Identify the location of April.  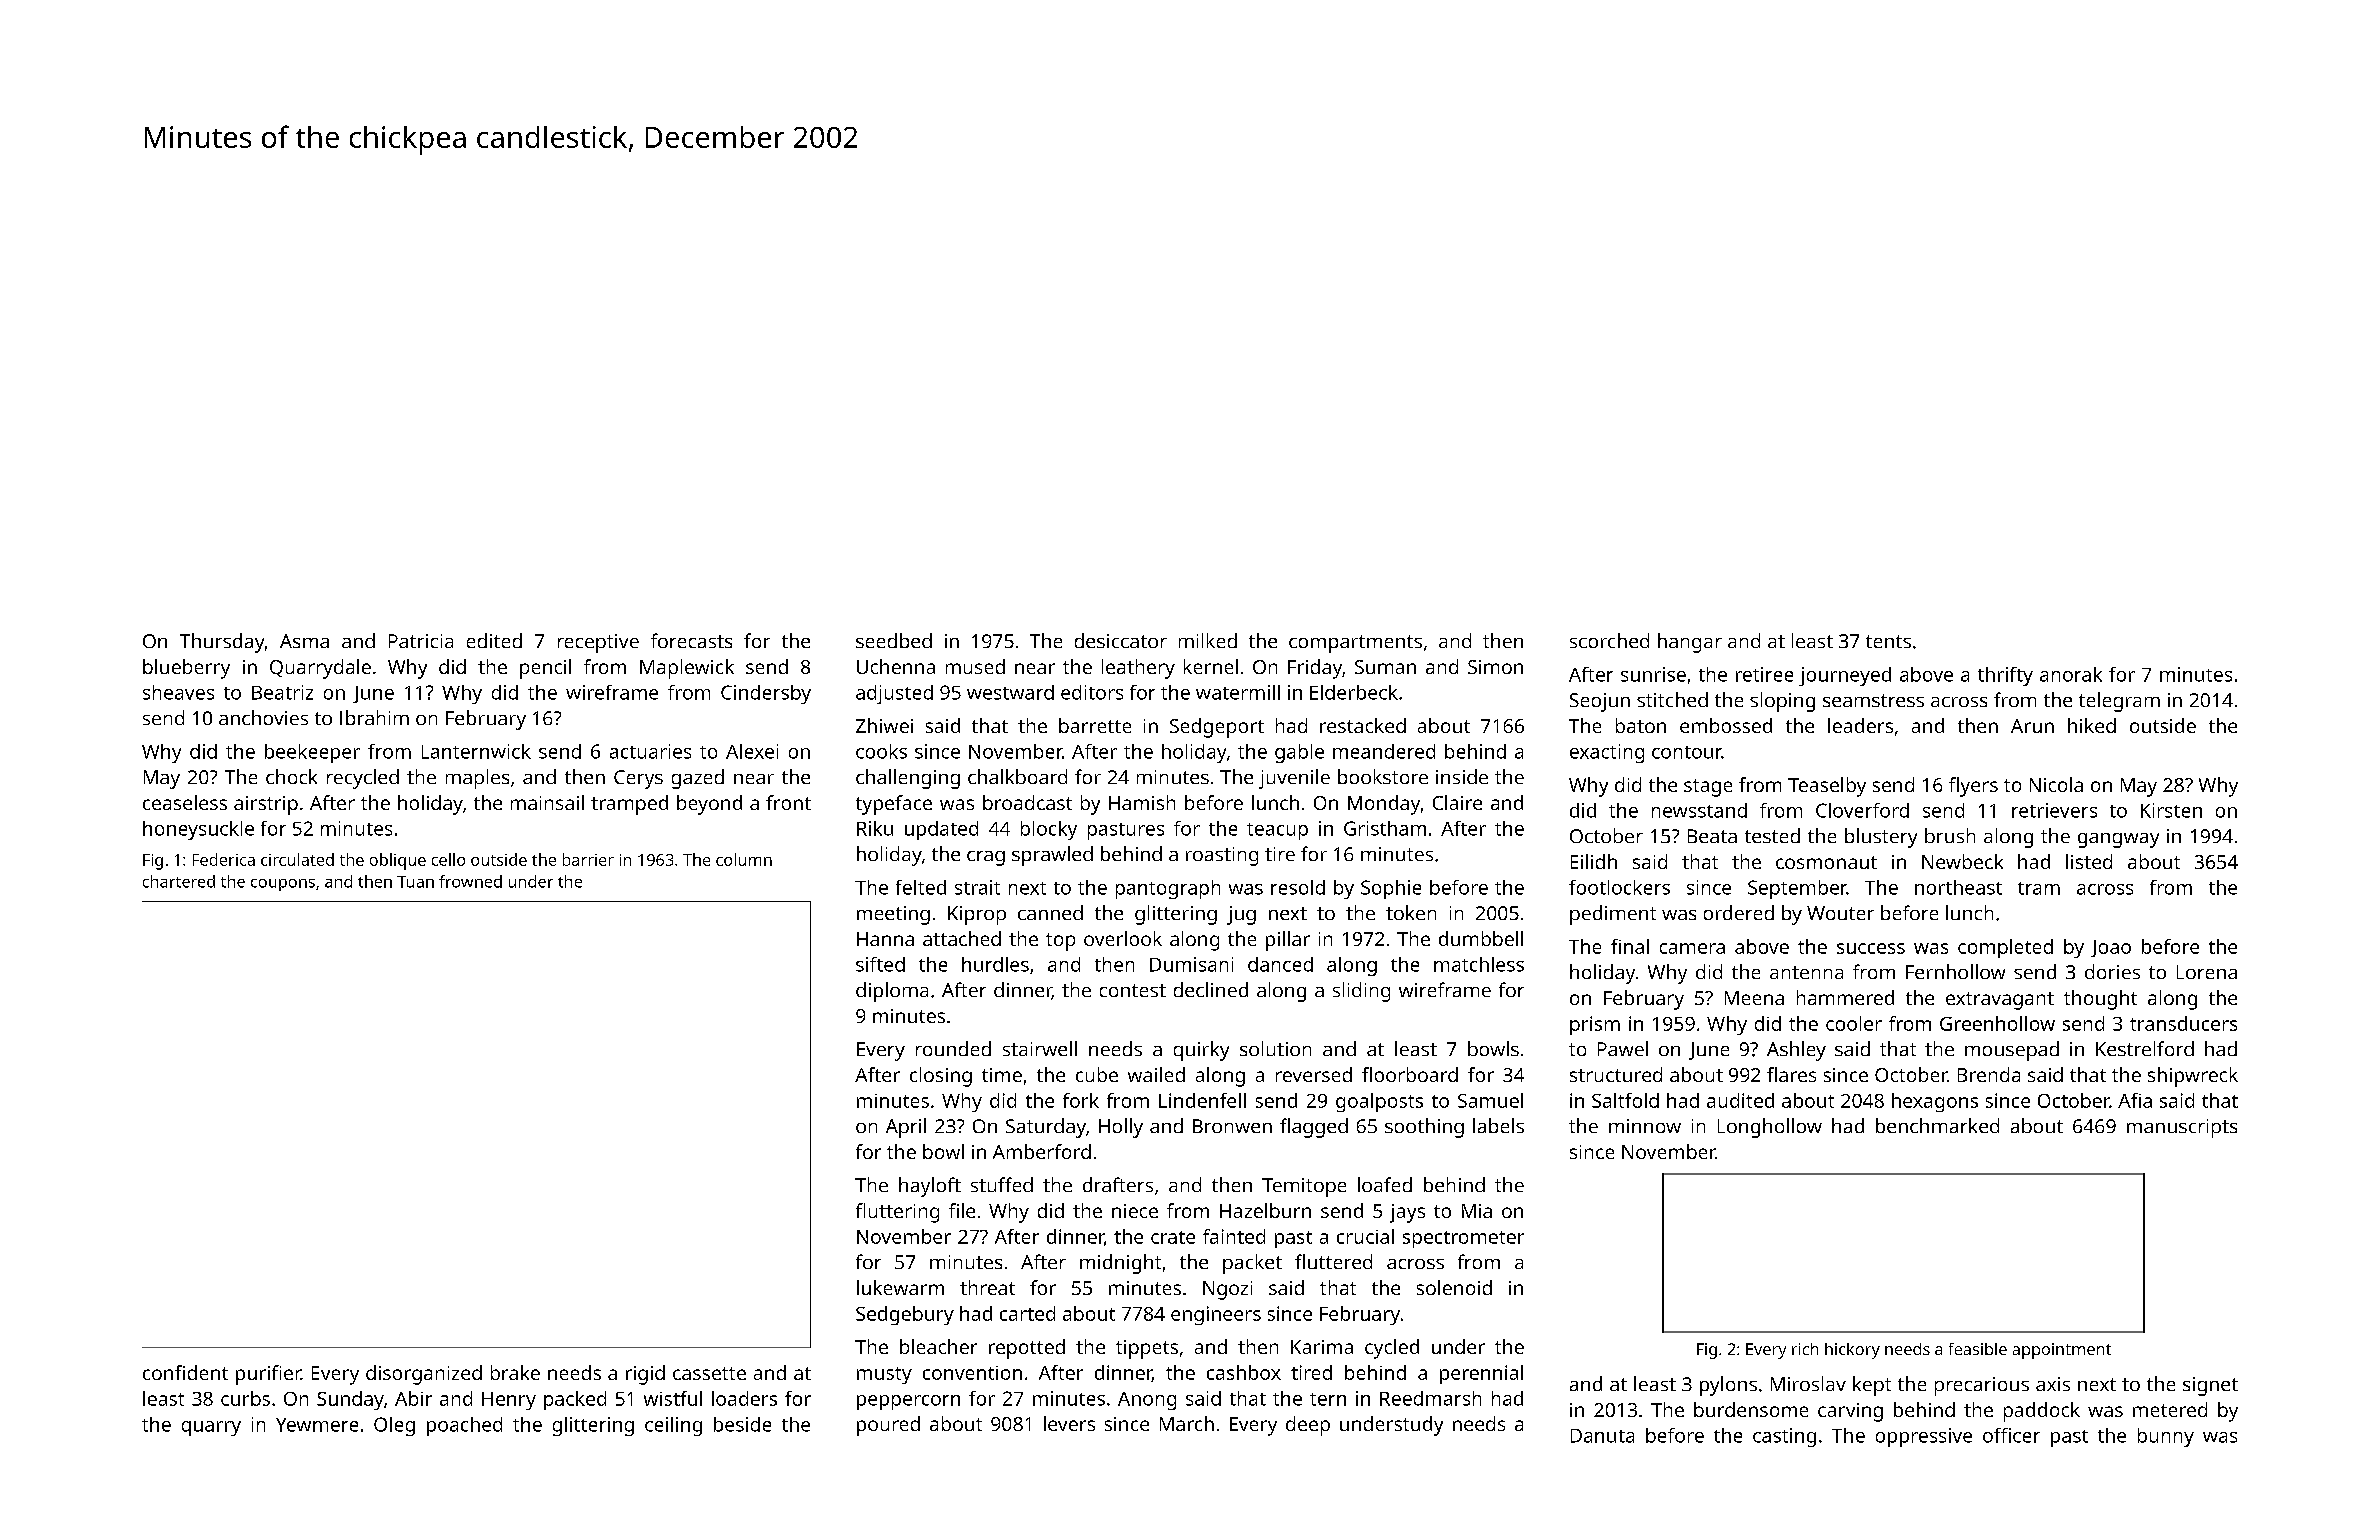
(906, 1128).
